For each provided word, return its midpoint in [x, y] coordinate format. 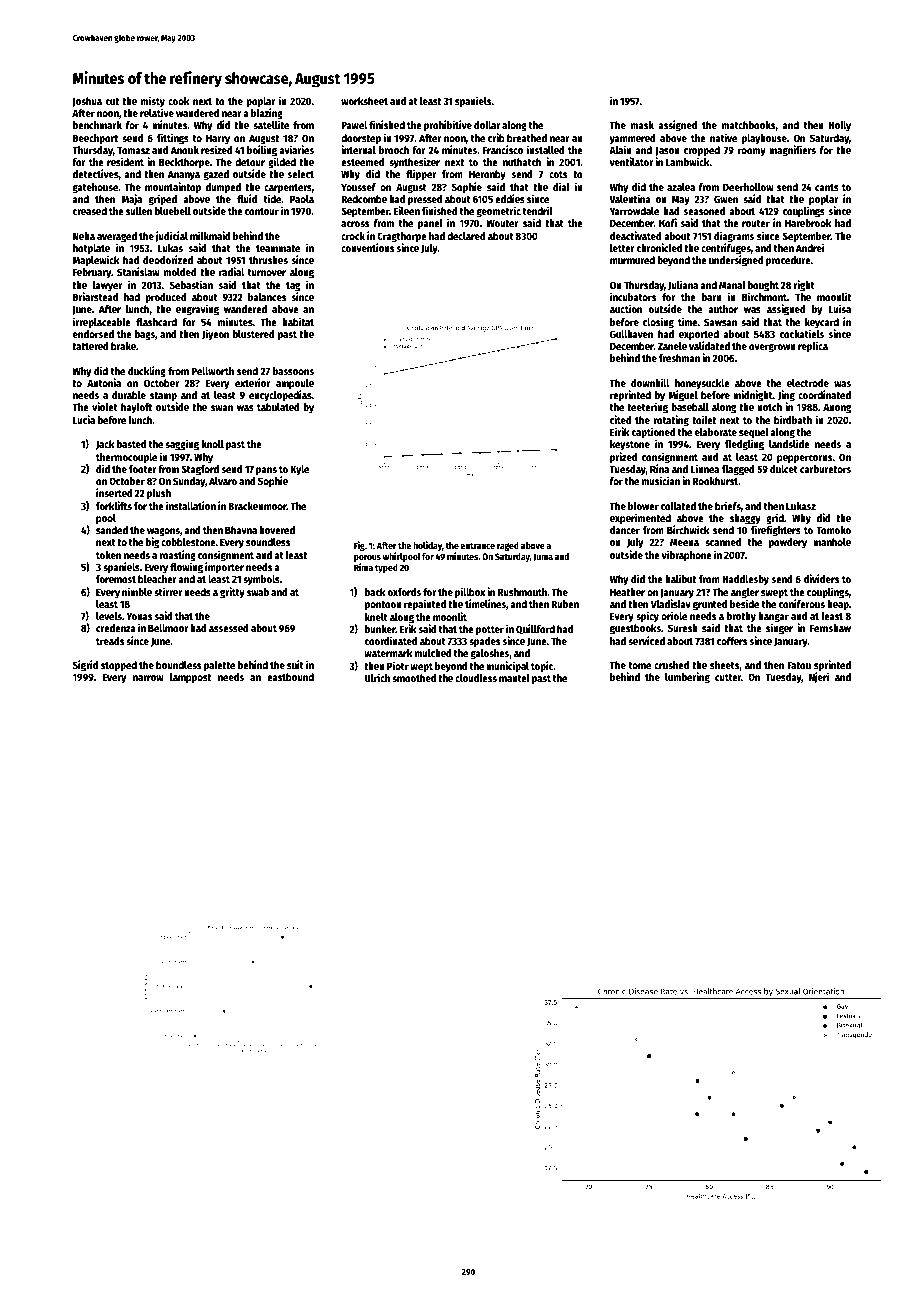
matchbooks [749, 125]
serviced [646, 640]
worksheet [364, 101]
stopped [119, 666]
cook [178, 101]
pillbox [470, 593]
